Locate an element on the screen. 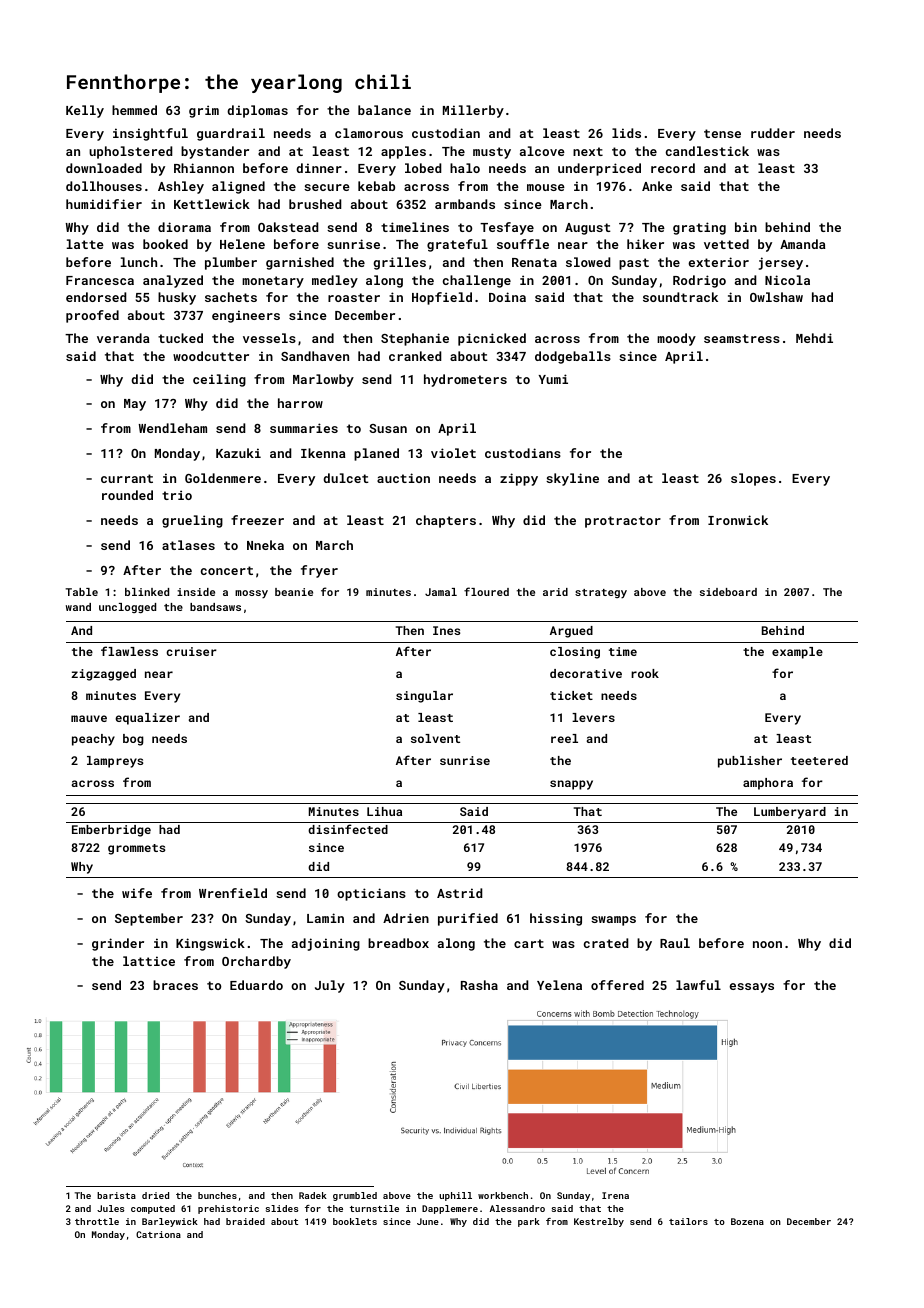 The width and height of the screenshot is (924, 1308). Kelly is located at coordinates (85, 111).
